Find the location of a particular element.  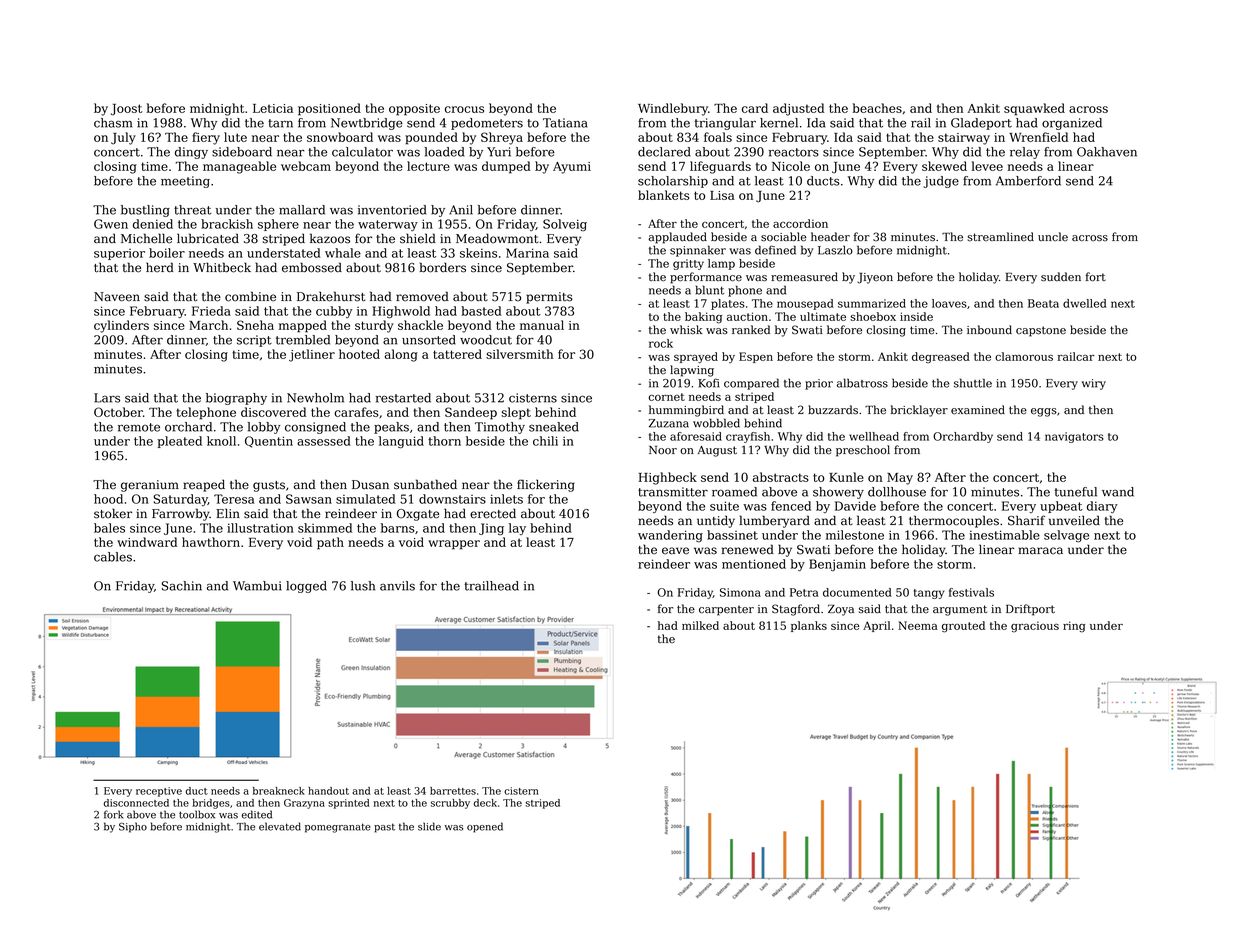

dwelled is located at coordinates (1085, 303).
